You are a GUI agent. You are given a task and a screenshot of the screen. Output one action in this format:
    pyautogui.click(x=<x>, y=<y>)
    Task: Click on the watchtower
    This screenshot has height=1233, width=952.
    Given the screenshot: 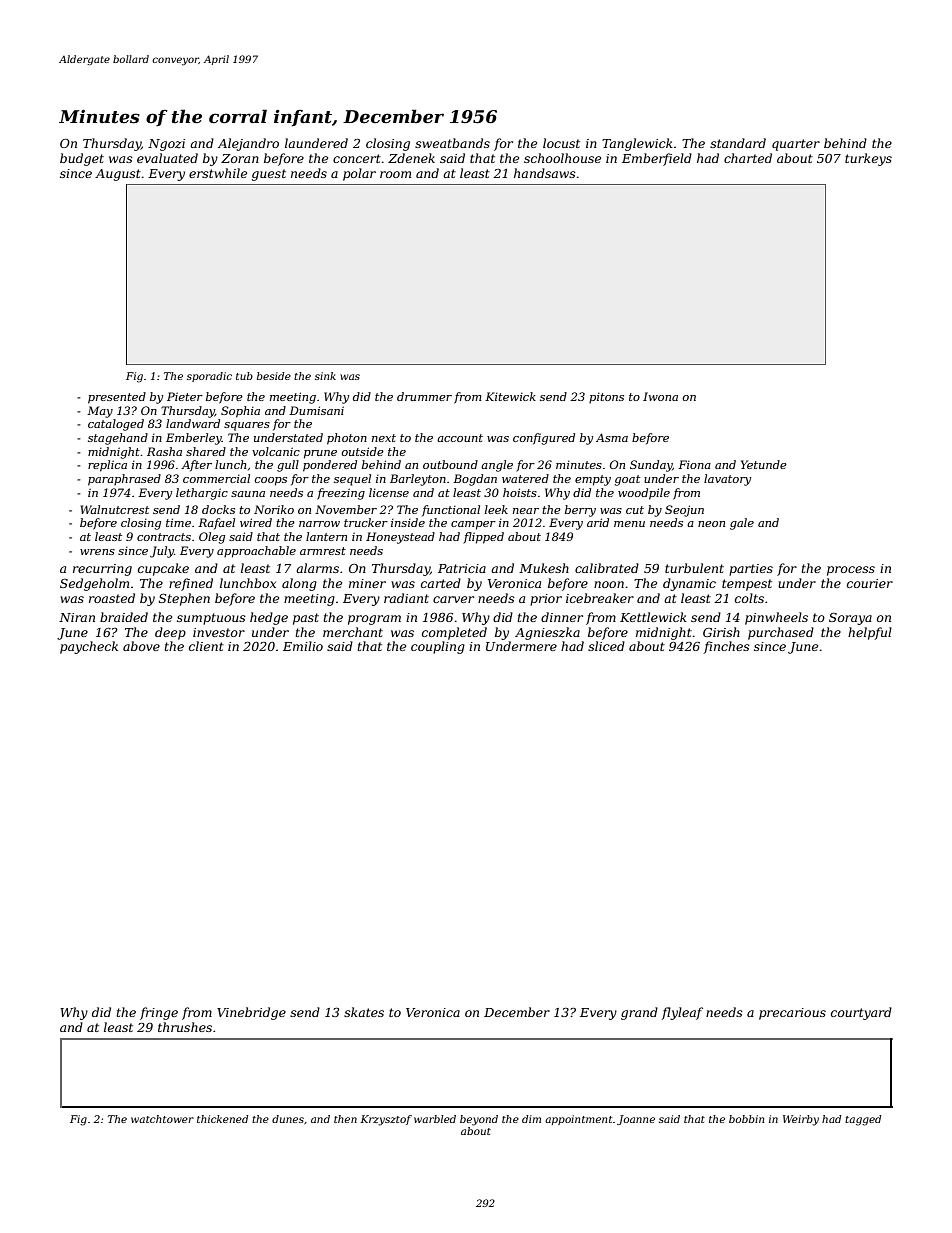 What is the action you would take?
    pyautogui.click(x=162, y=1119)
